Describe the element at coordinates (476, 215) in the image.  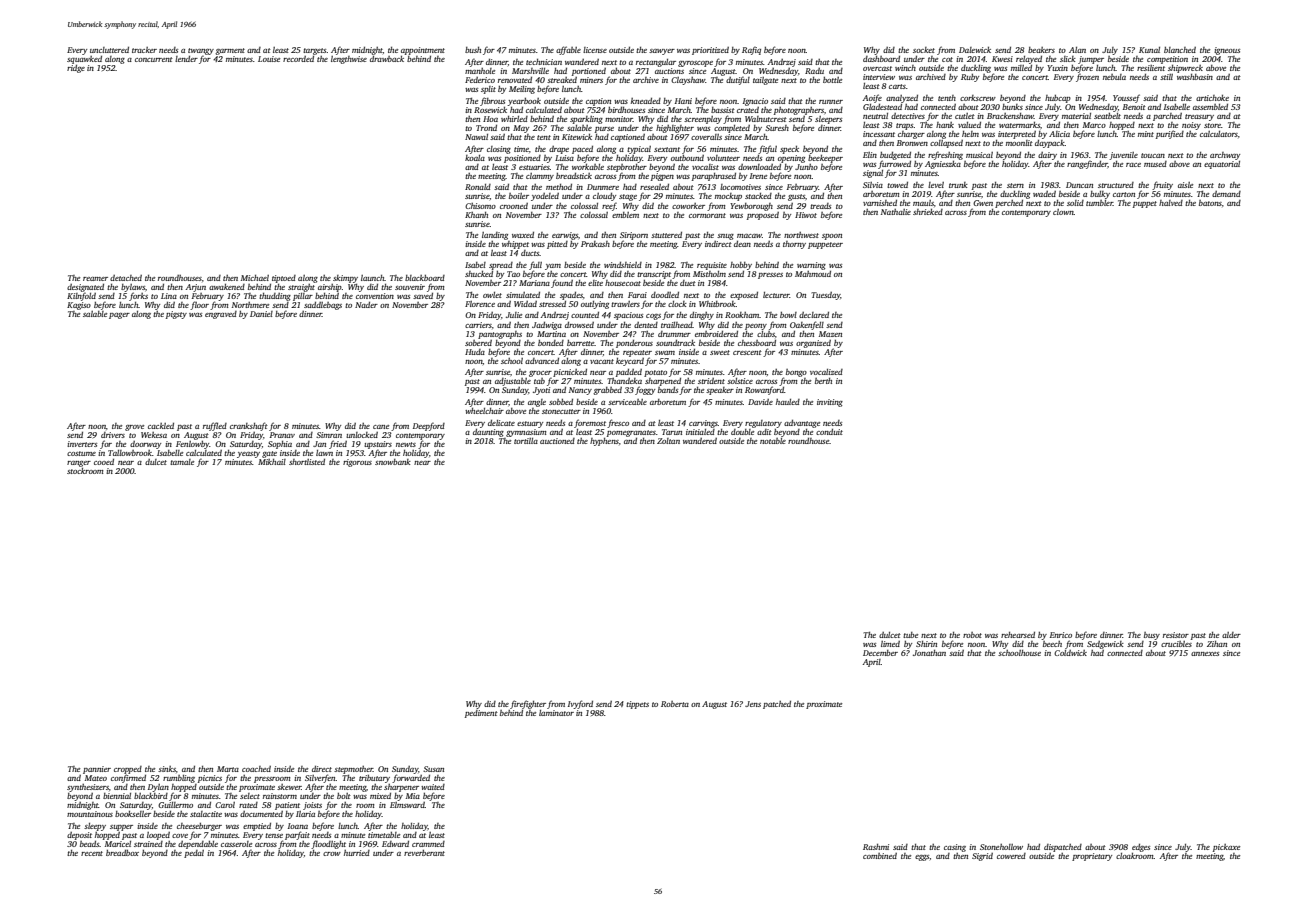
I see `Khanh` at that location.
